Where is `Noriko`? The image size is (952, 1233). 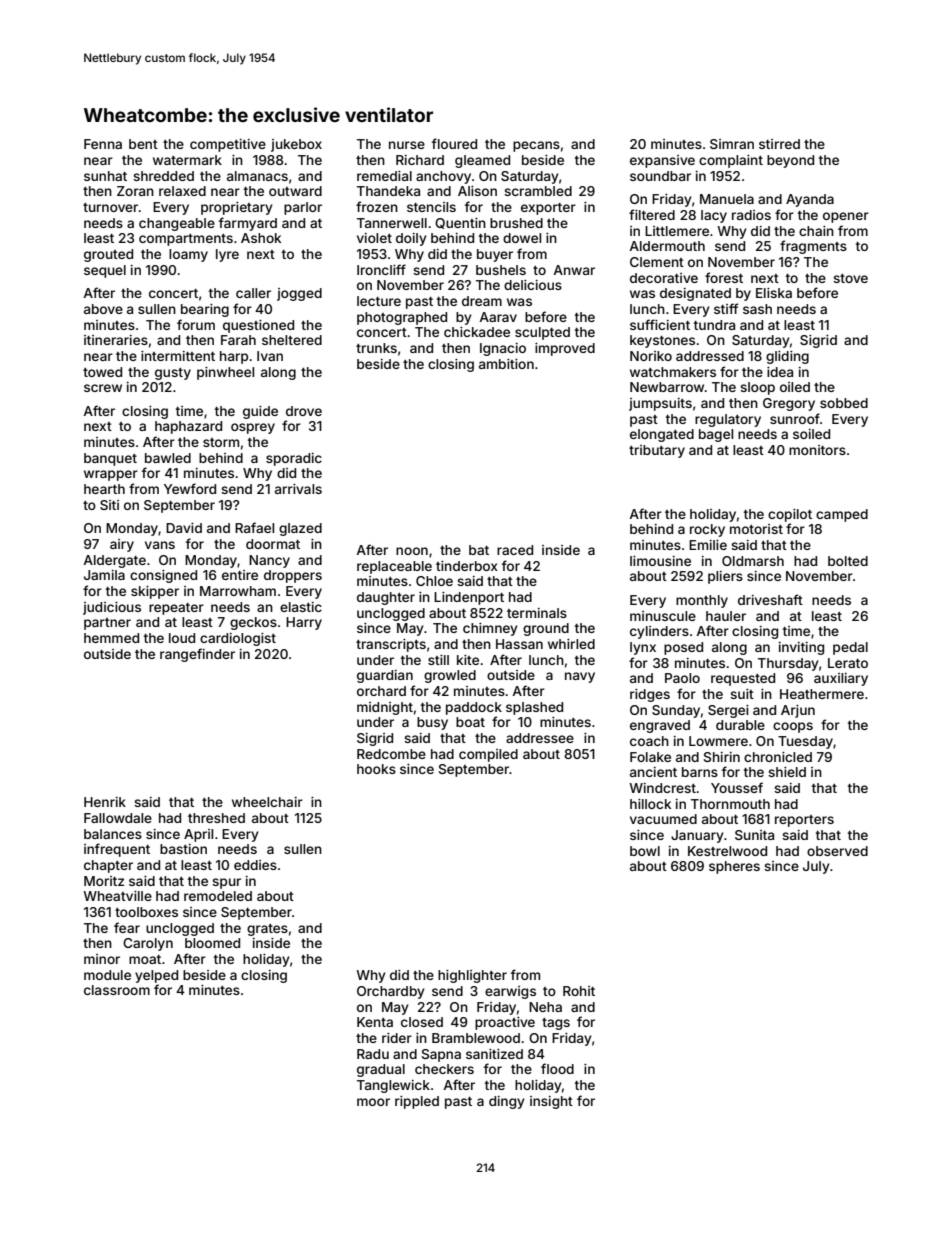
Noriko is located at coordinates (651, 356).
